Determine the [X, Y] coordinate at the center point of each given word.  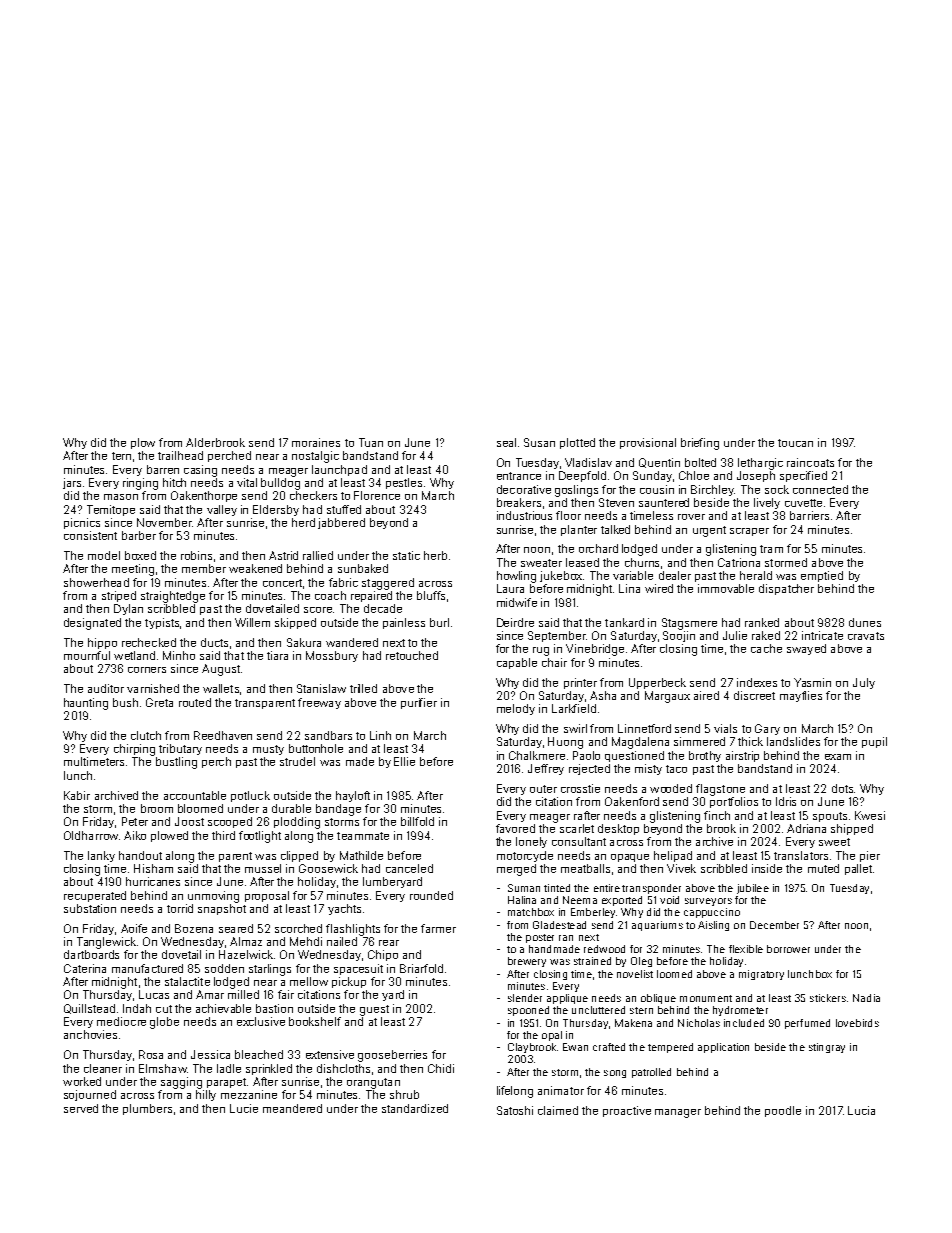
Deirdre [515, 622]
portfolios [734, 802]
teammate [363, 836]
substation [90, 908]
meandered [292, 1108]
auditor [106, 688]
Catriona [739, 562]
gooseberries [392, 1056]
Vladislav [588, 462]
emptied [822, 576]
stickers [828, 998]
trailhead [180, 455]
